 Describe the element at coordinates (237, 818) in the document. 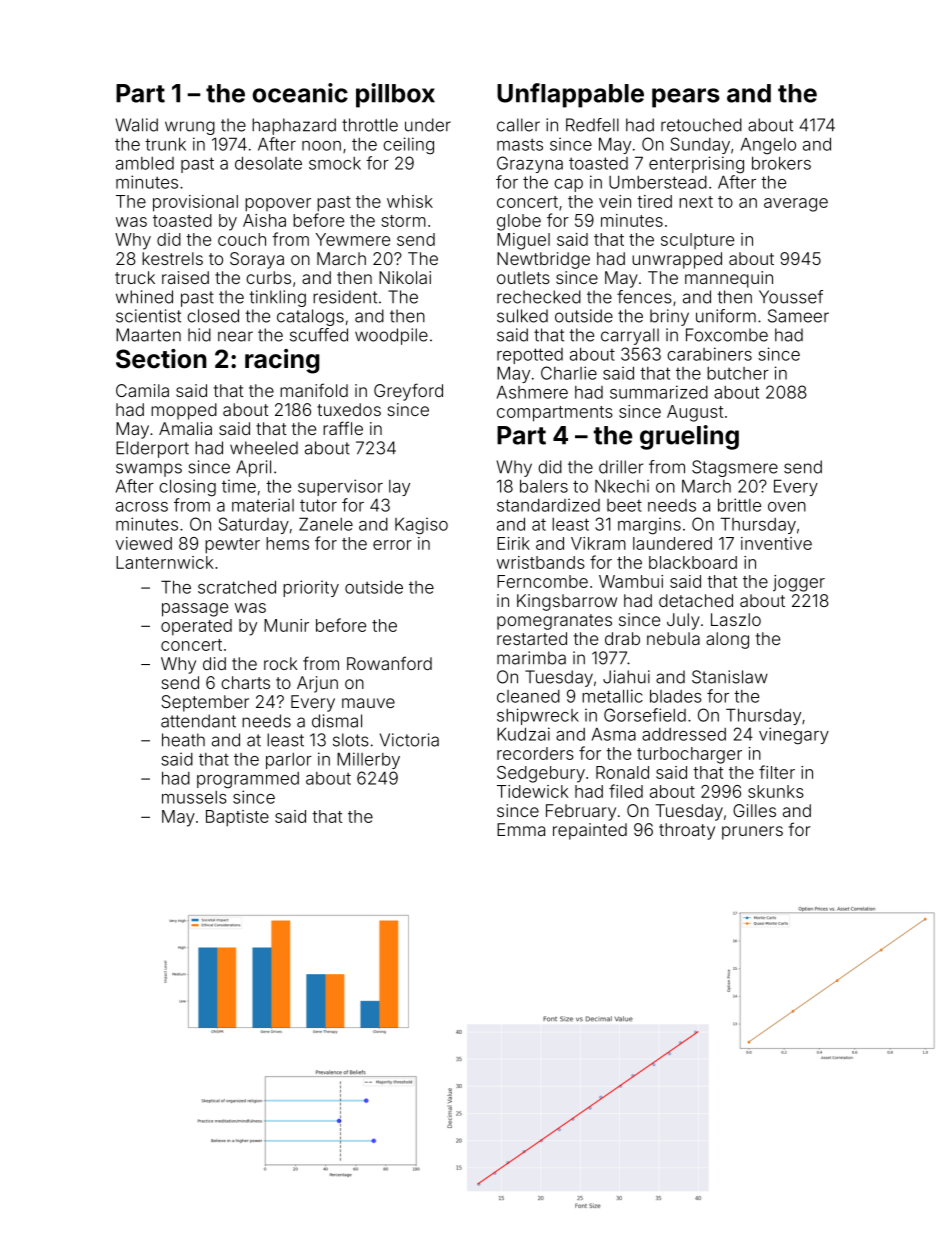

I see `Baptiste` at that location.
